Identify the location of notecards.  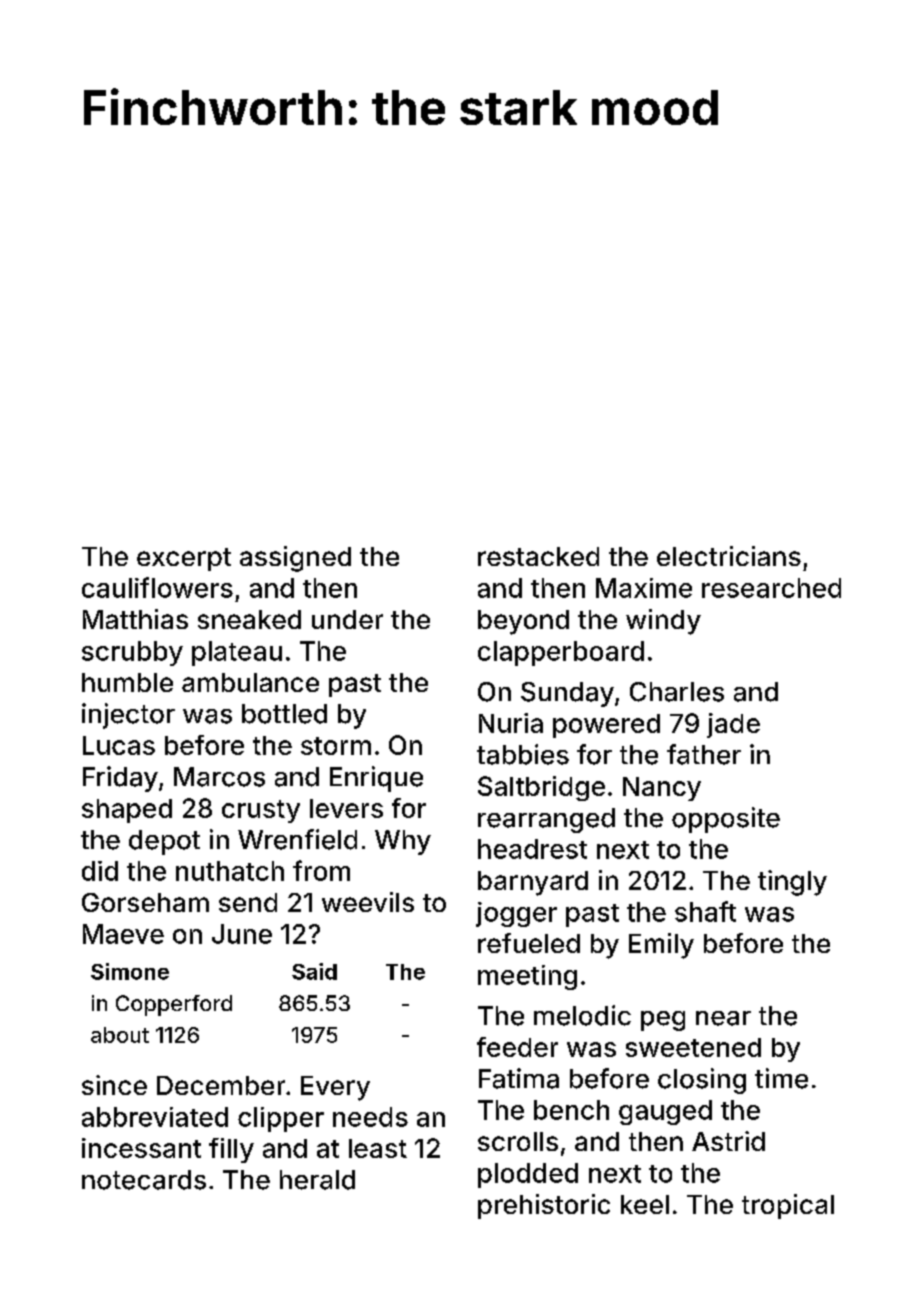
(144, 1180).
